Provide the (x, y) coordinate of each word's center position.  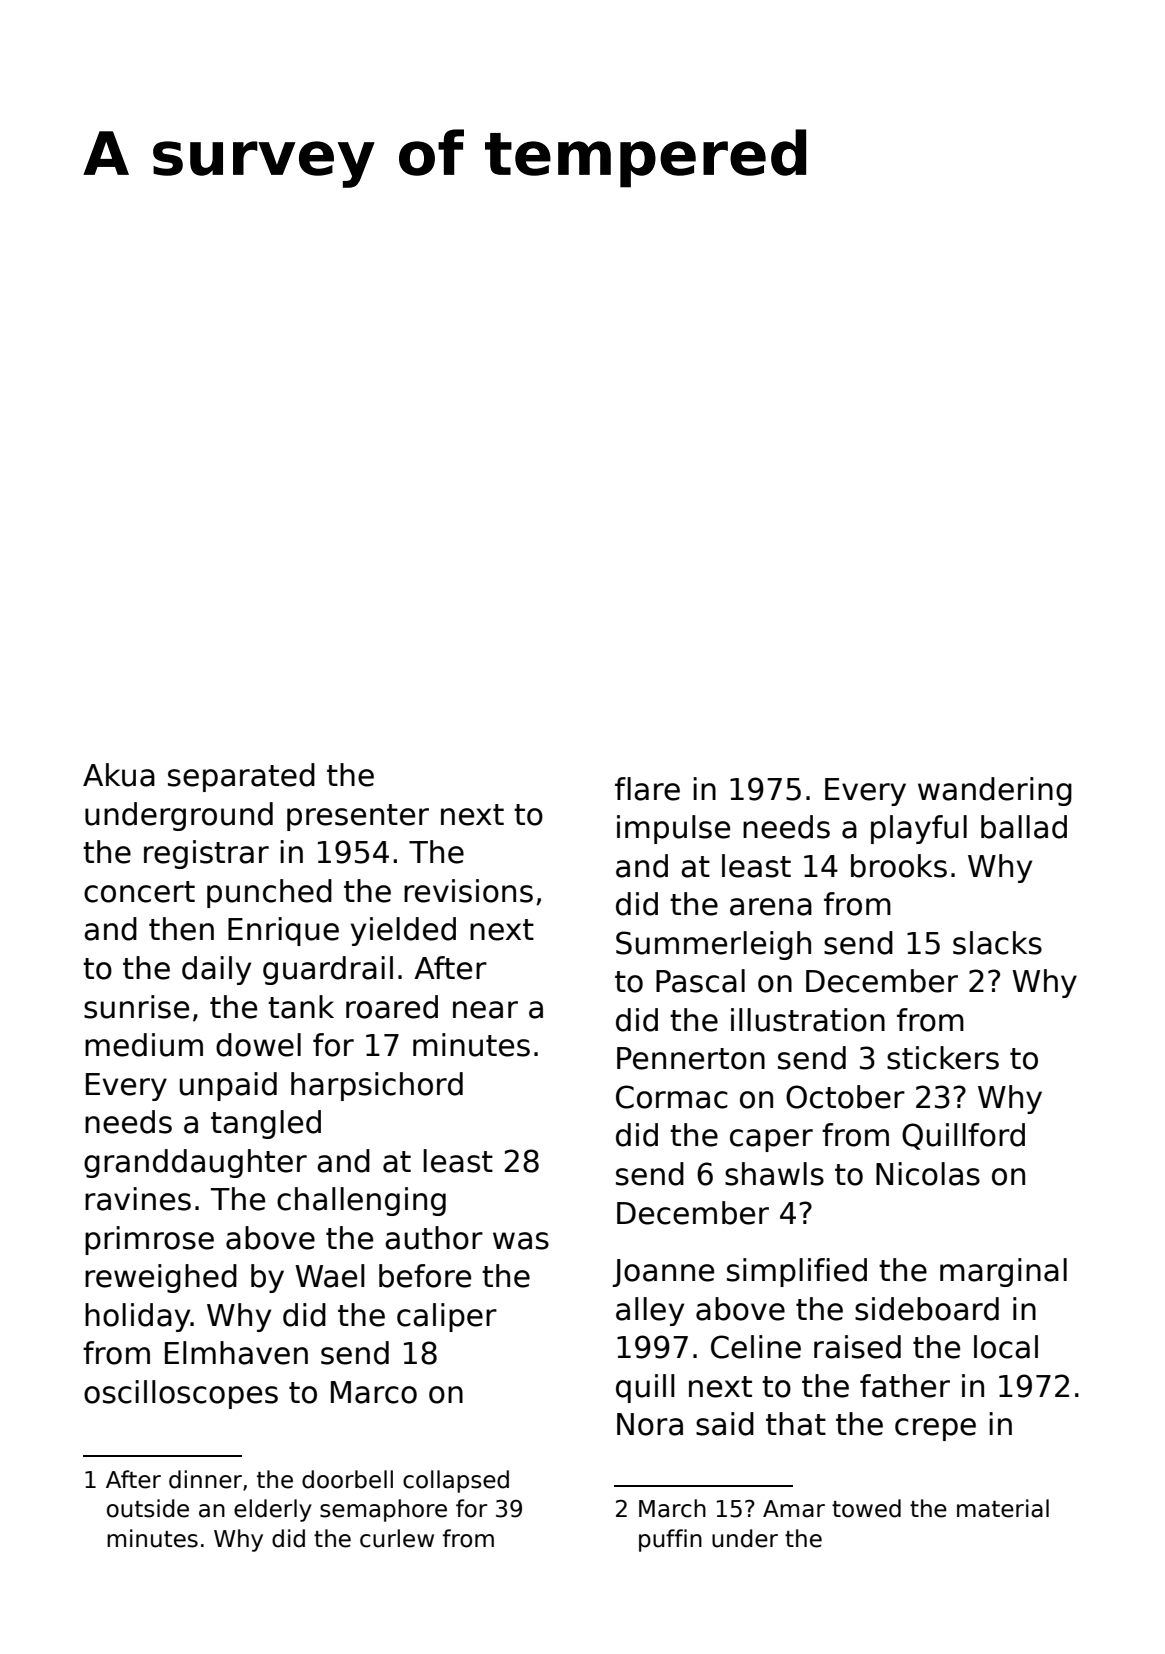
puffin (670, 1540)
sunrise (136, 1007)
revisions (468, 891)
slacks (997, 943)
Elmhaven (236, 1353)
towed (866, 1508)
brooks (899, 866)
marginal (1003, 1272)
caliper (447, 1317)
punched (269, 893)
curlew (397, 1538)
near (485, 1010)
